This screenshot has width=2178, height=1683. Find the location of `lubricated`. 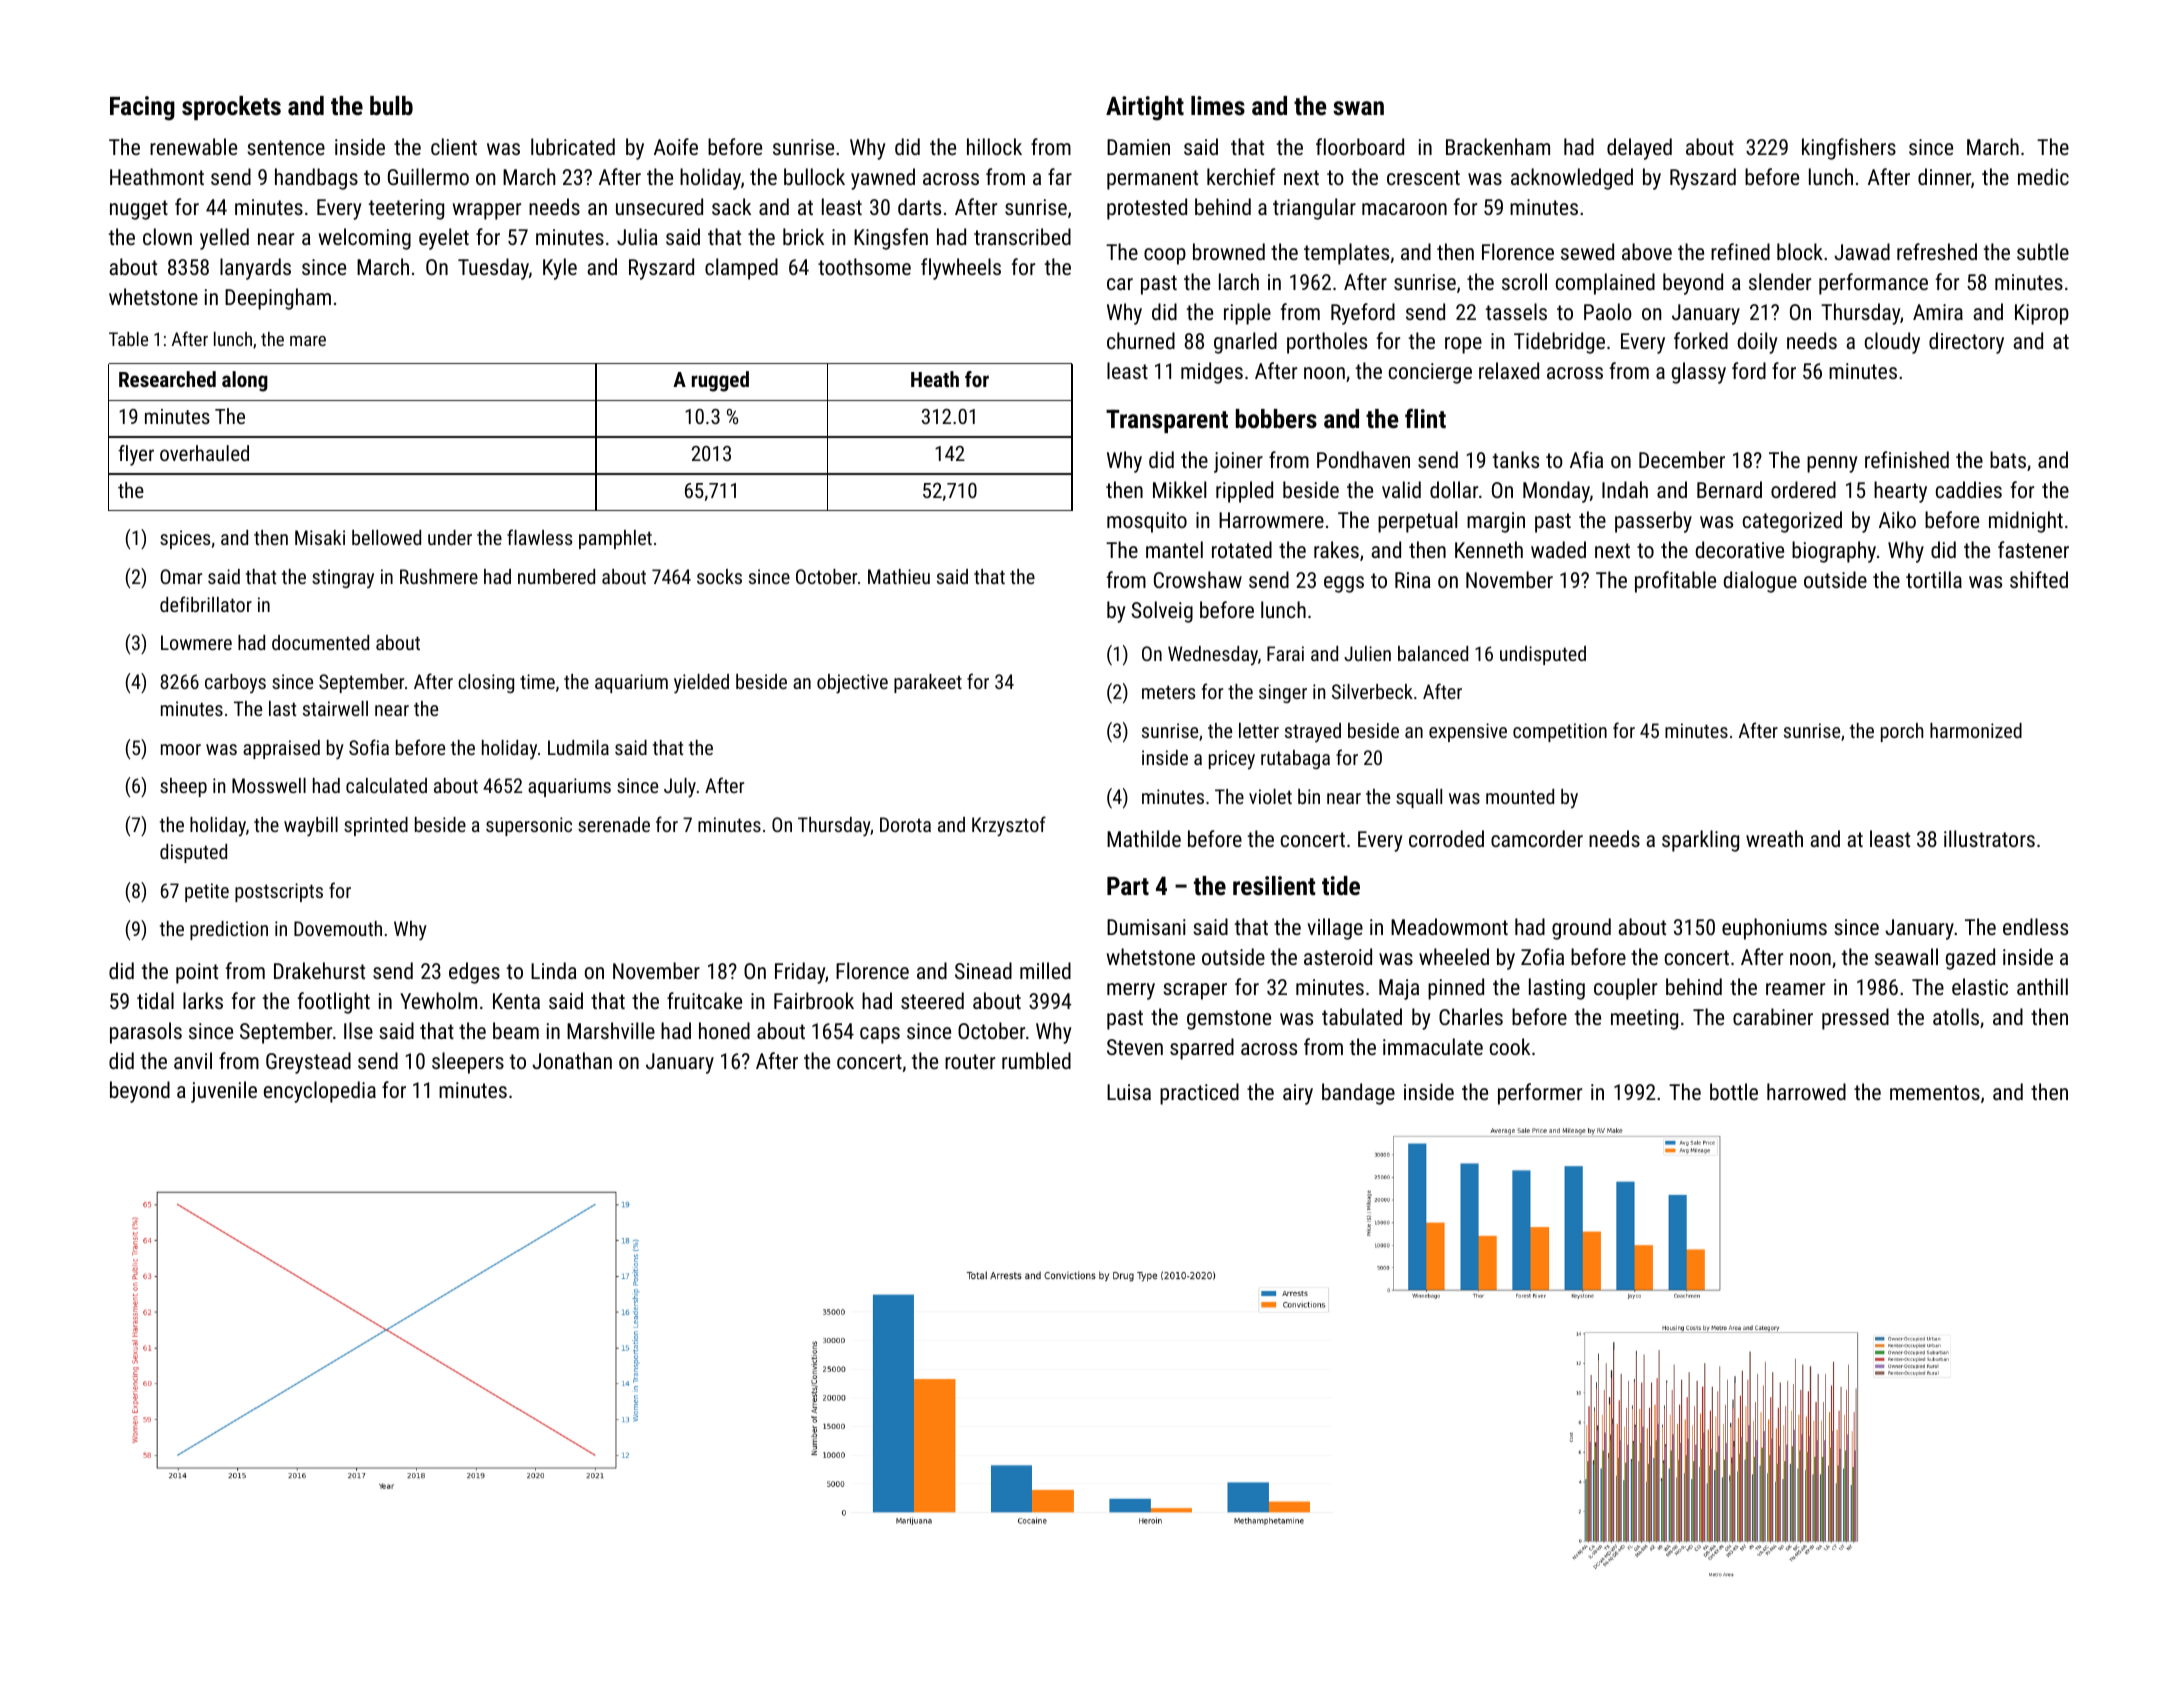

lubricated is located at coordinates (573, 146).
